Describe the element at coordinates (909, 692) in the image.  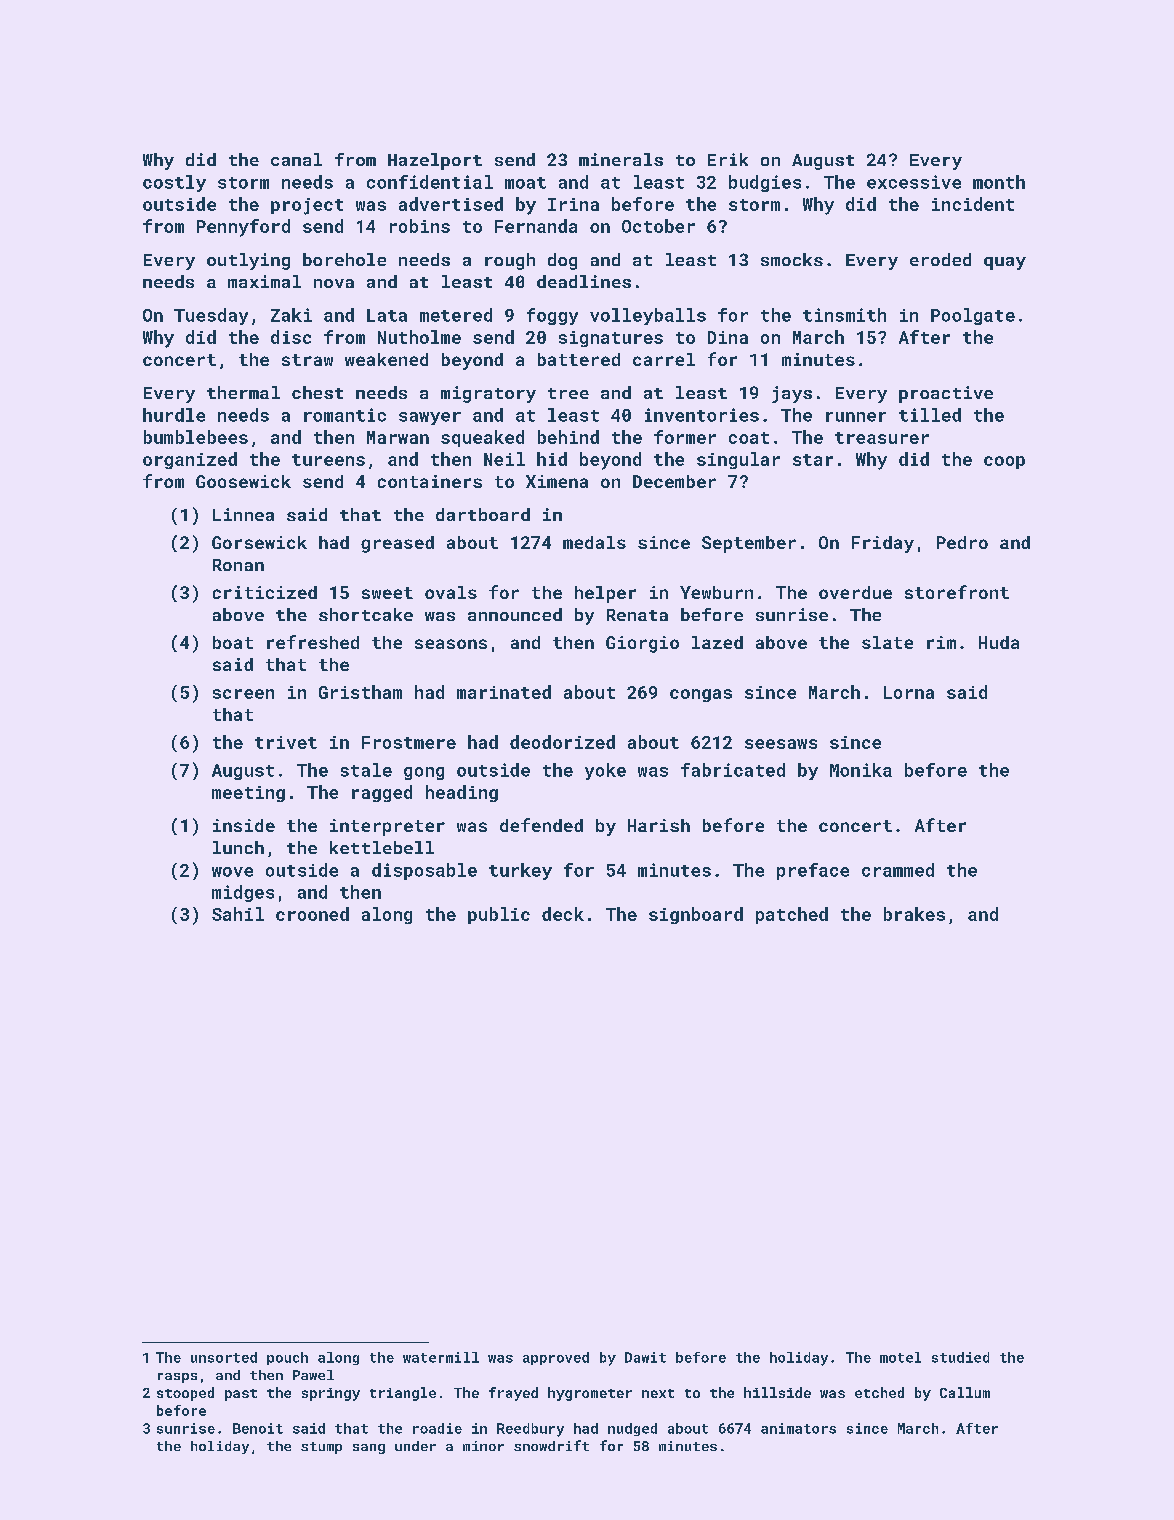
I see `Lorna` at that location.
